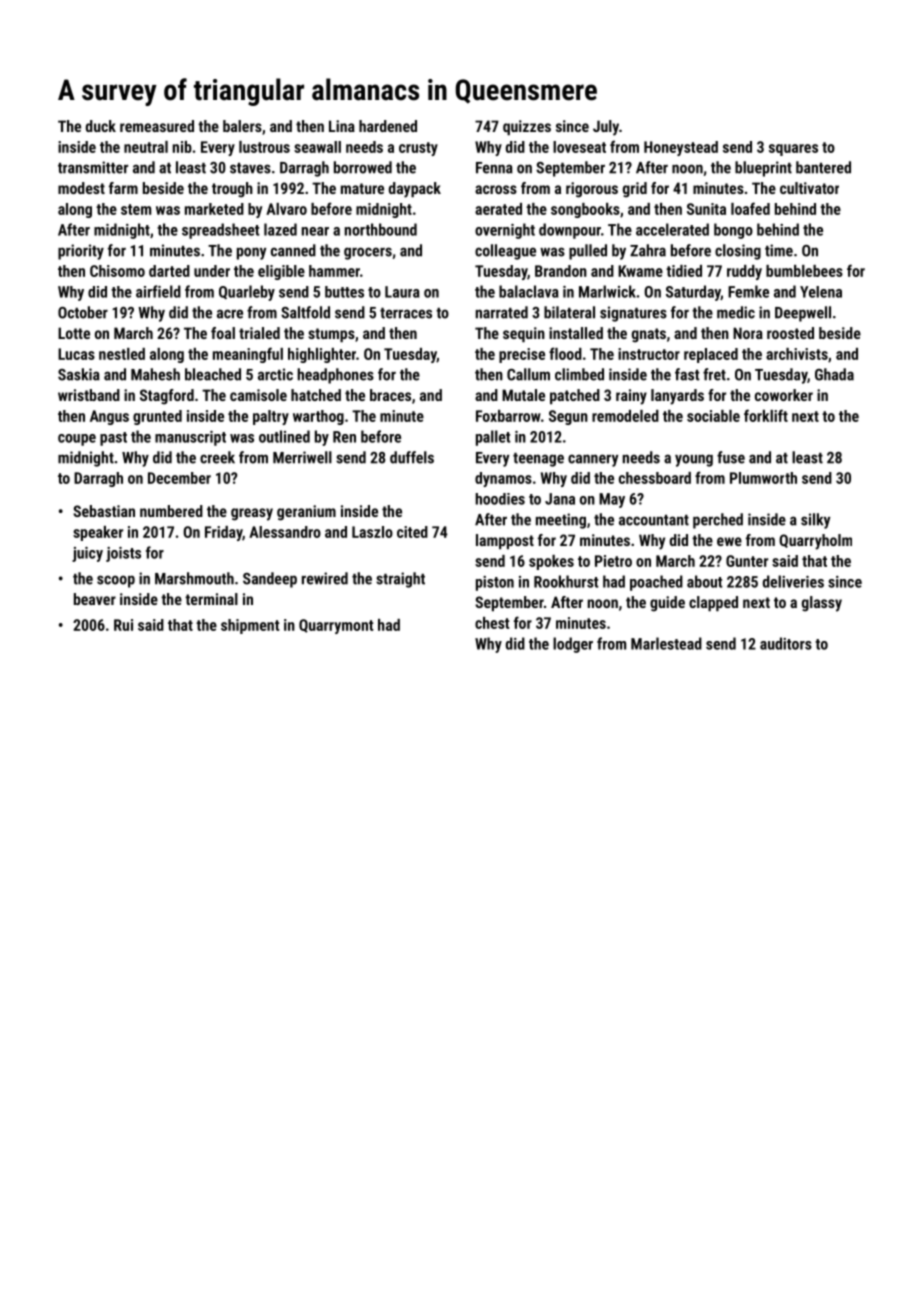 The image size is (924, 1308). What do you see at coordinates (573, 645) in the document?
I see `lodger` at bounding box center [573, 645].
